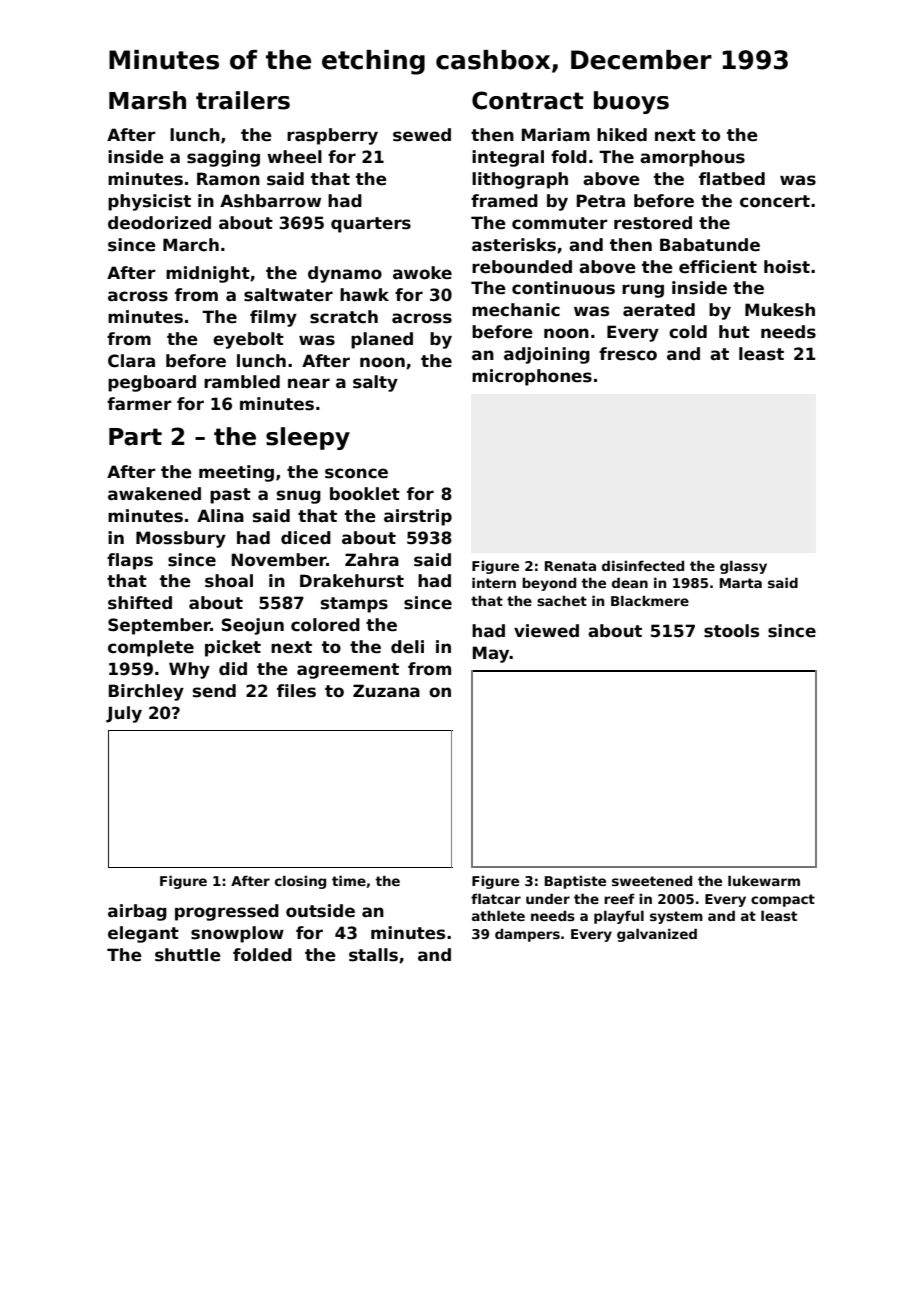  Describe the element at coordinates (348, 671) in the page. I see `agreement` at that location.
